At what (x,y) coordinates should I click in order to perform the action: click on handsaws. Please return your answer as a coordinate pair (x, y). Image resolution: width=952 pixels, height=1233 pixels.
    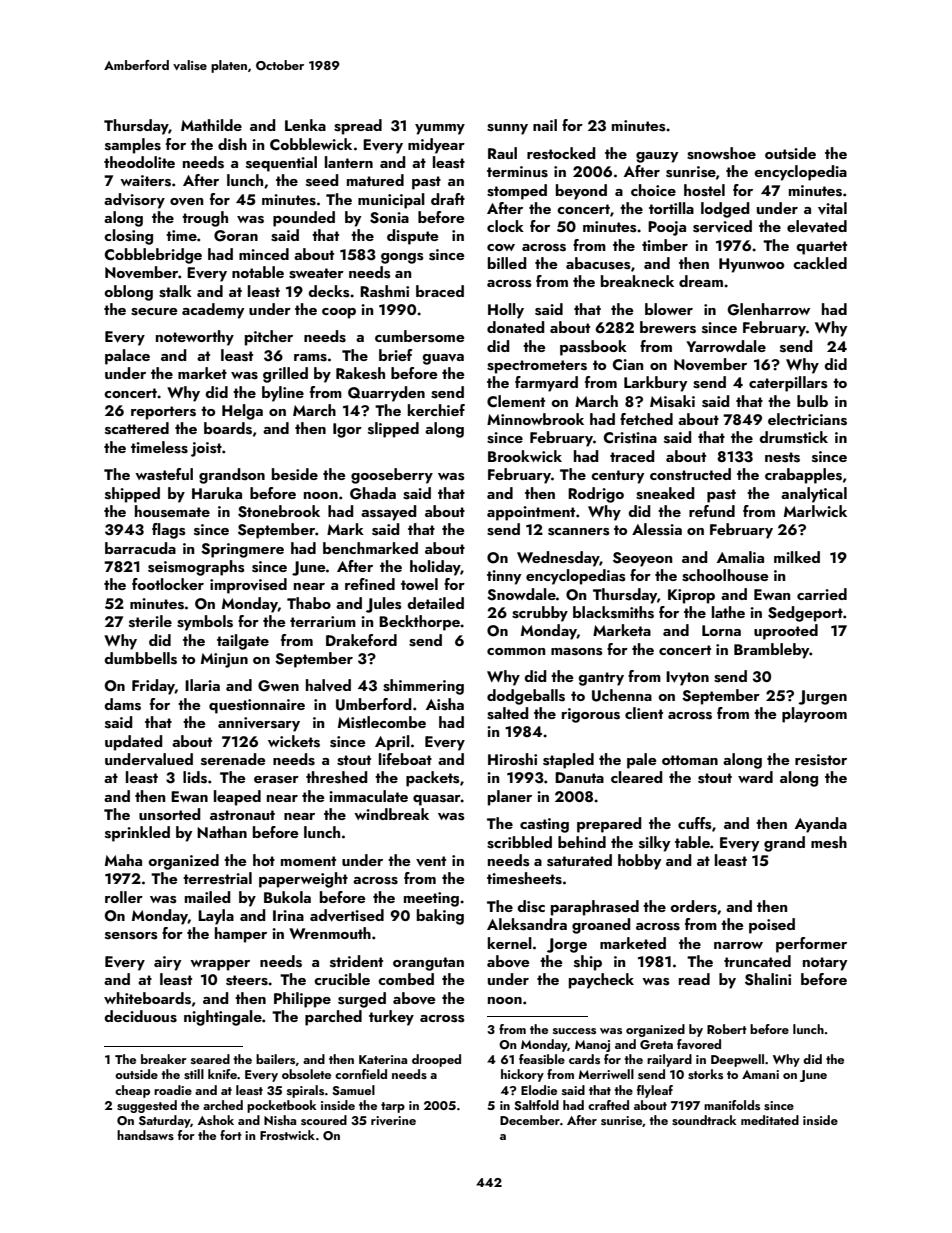
    Looking at the image, I should click on (145, 1135).
